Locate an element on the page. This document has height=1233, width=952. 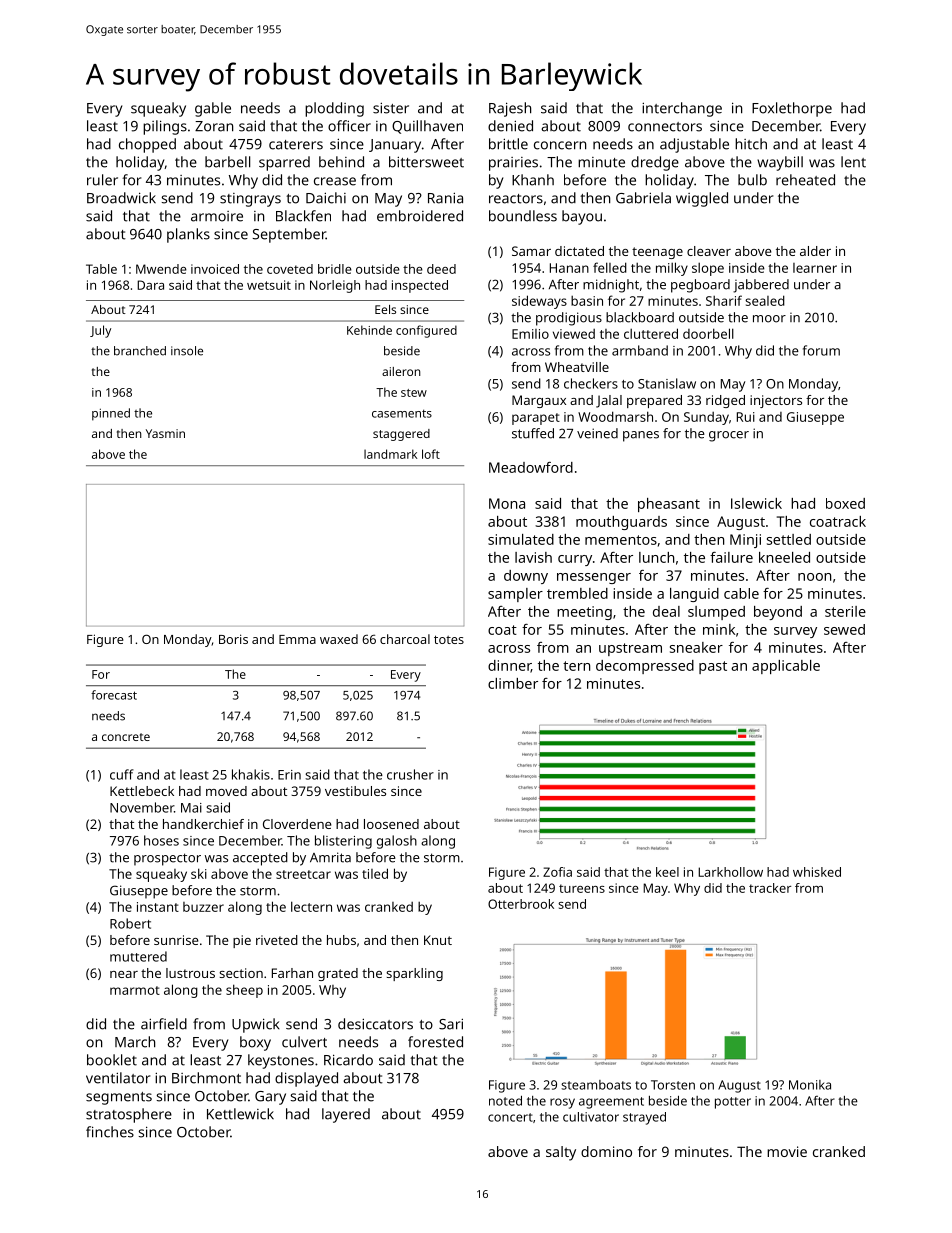
waxed is located at coordinates (339, 639).
